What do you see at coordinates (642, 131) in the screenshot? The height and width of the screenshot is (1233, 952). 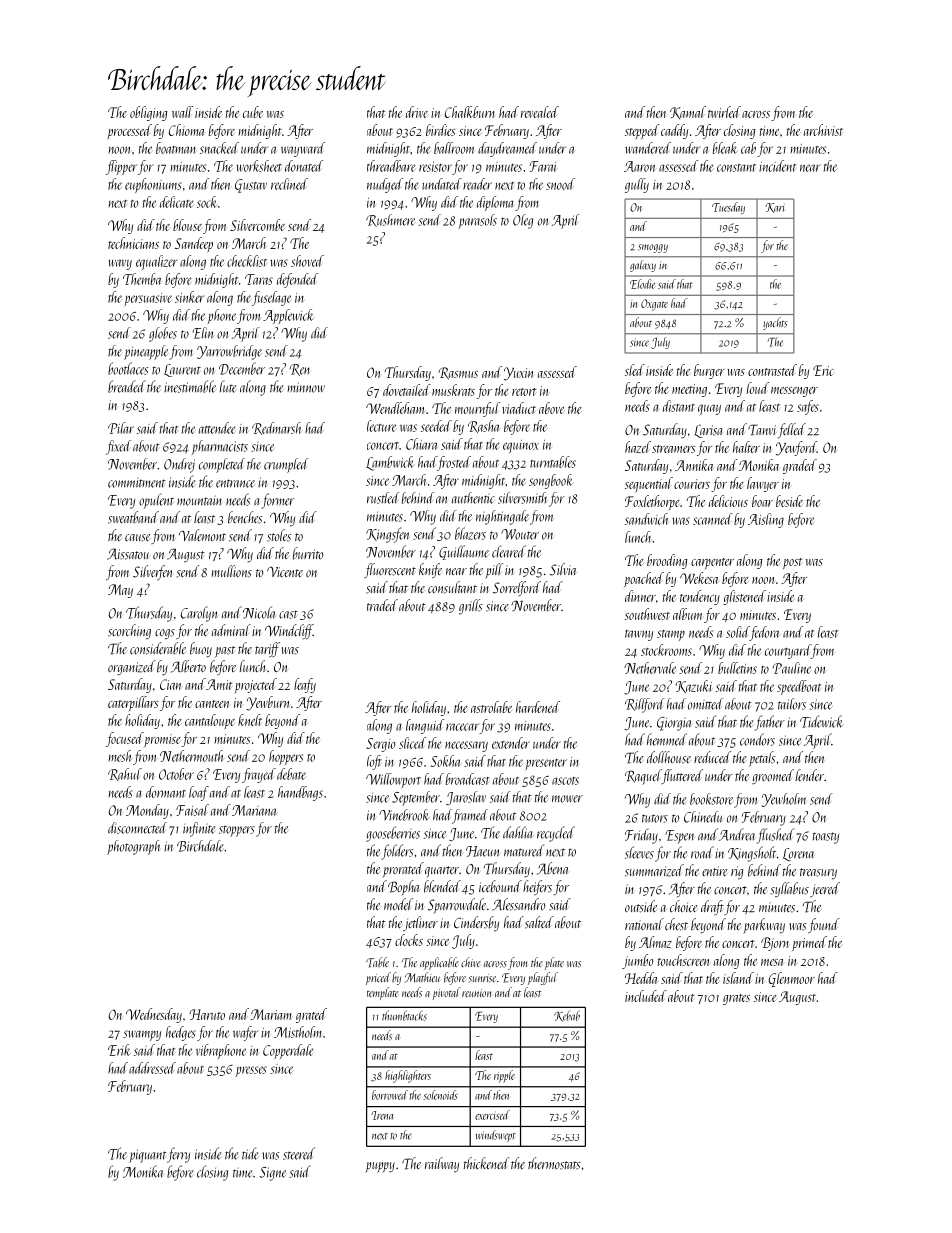 I see `stepped` at bounding box center [642, 131].
